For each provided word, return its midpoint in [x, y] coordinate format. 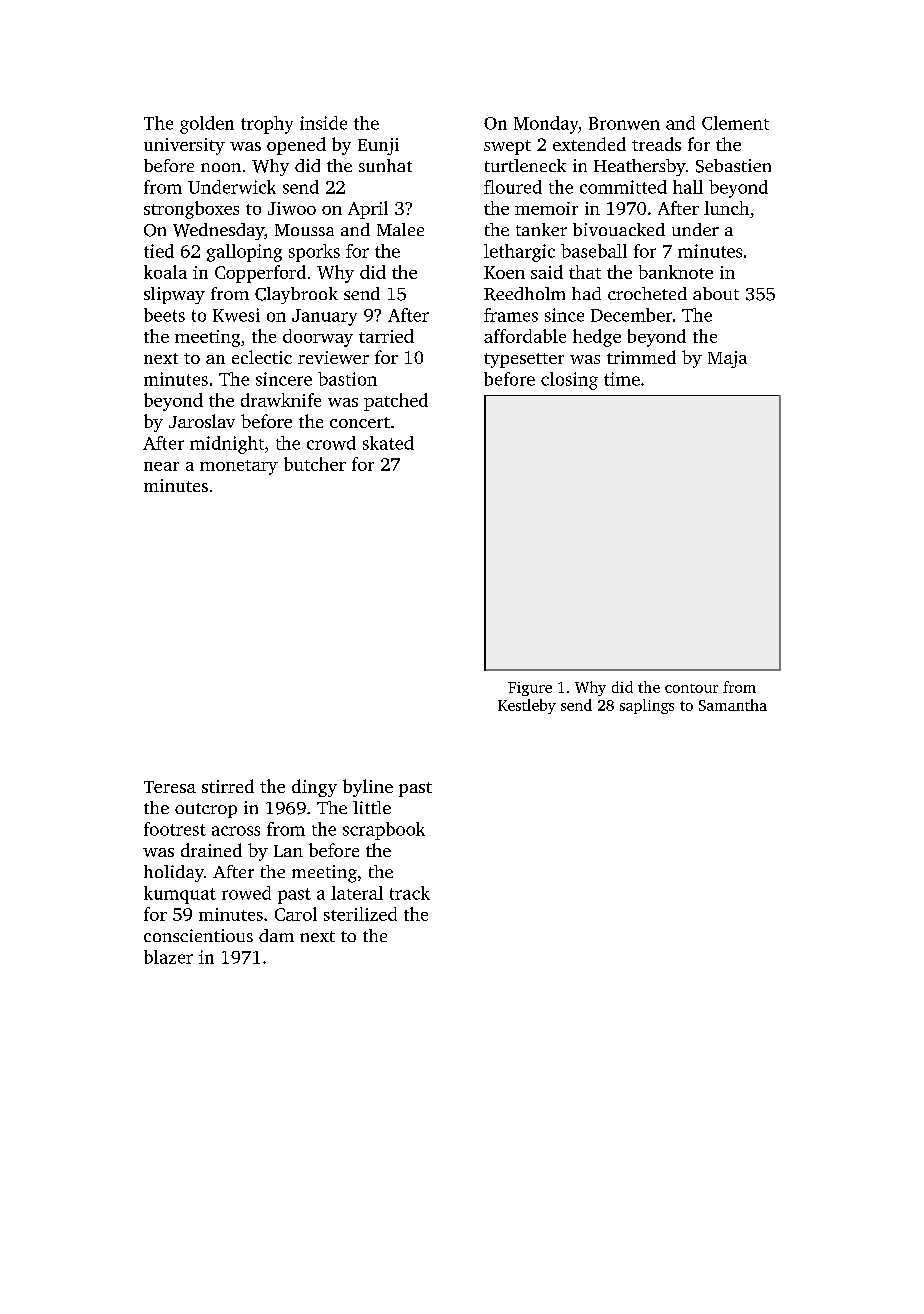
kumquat [180, 895]
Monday [546, 125]
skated [388, 443]
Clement [735, 123]
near [161, 466]
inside [323, 123]
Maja [727, 359]
